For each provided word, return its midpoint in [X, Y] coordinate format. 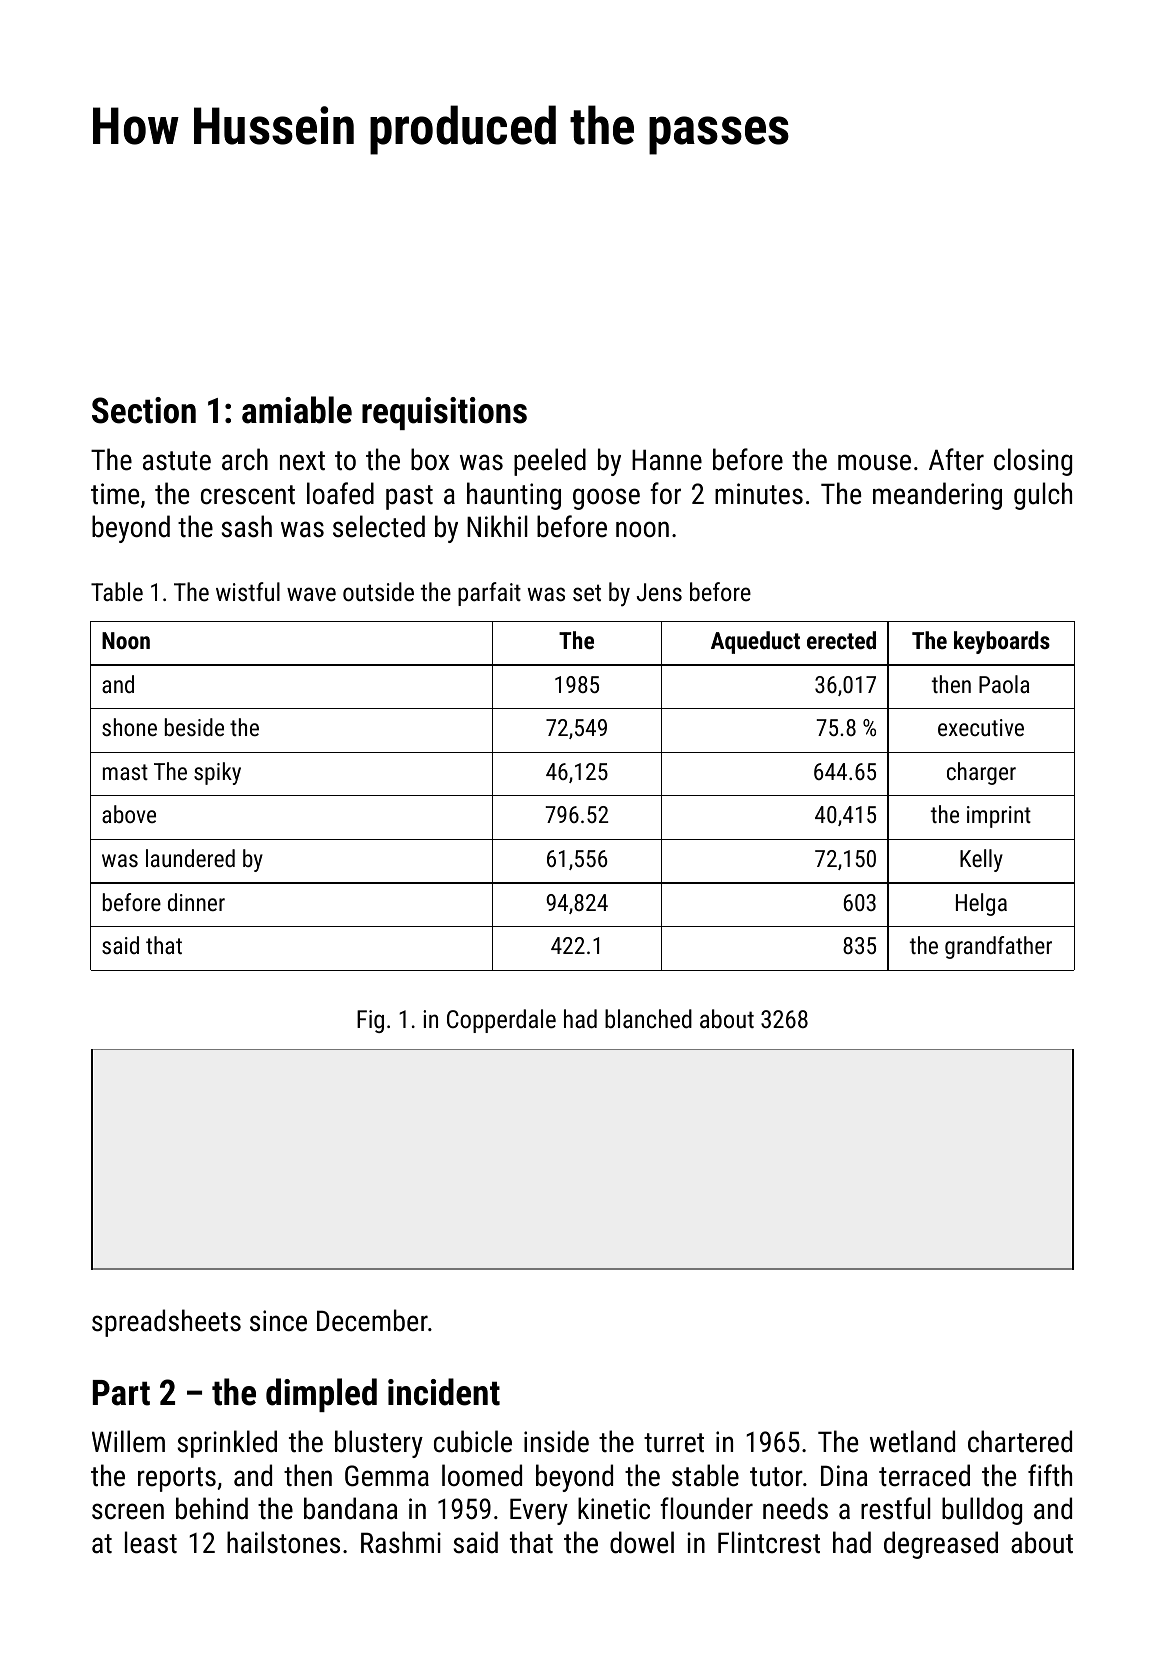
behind [212, 1508]
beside [194, 727]
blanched [648, 1018]
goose [606, 499]
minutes [759, 494]
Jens [659, 592]
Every [539, 1511]
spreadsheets [166, 1323]
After [956, 459]
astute [177, 461]
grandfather [998, 947]
